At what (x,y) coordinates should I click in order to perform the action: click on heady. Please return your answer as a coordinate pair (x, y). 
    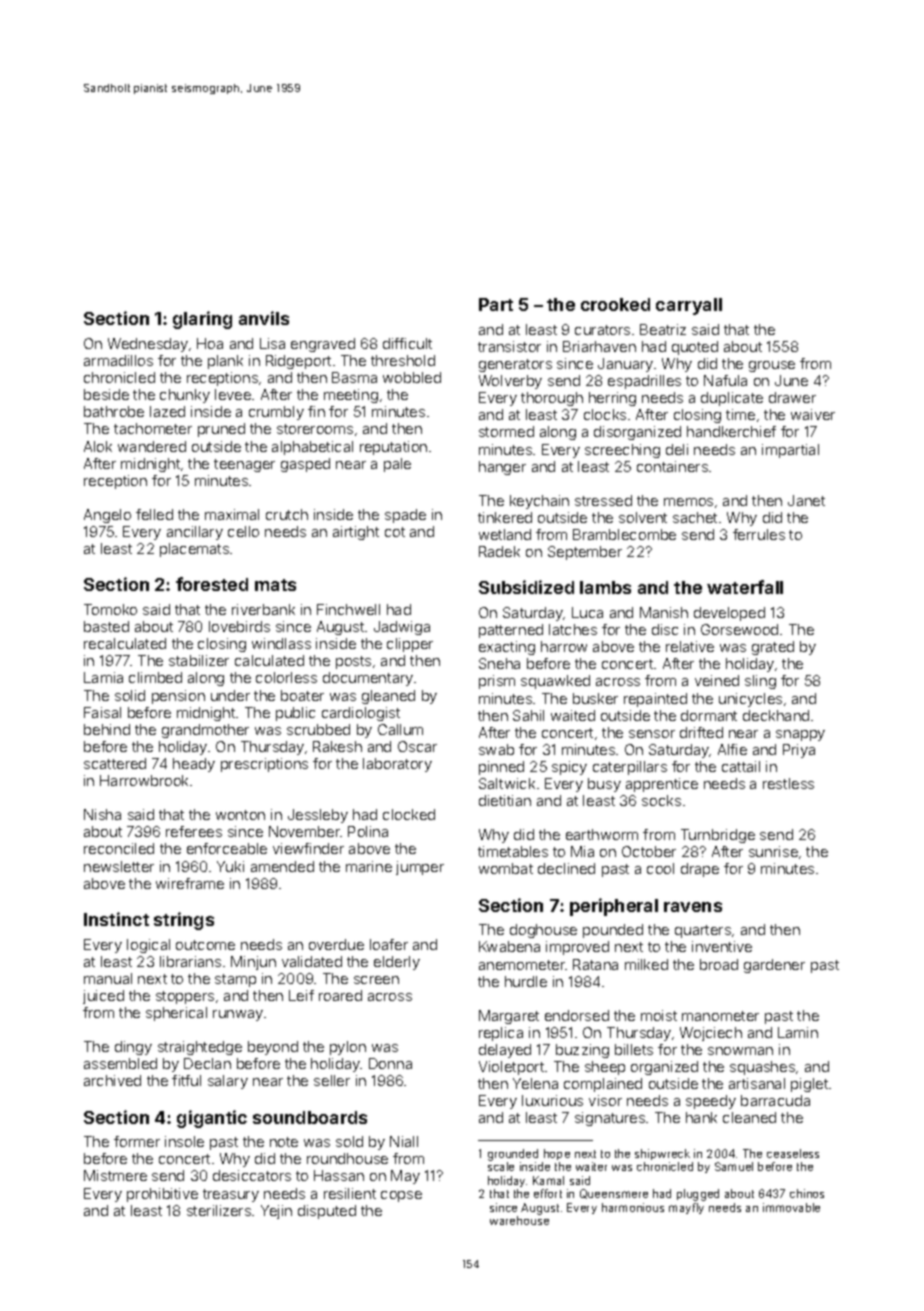
    Looking at the image, I should click on (194, 765).
